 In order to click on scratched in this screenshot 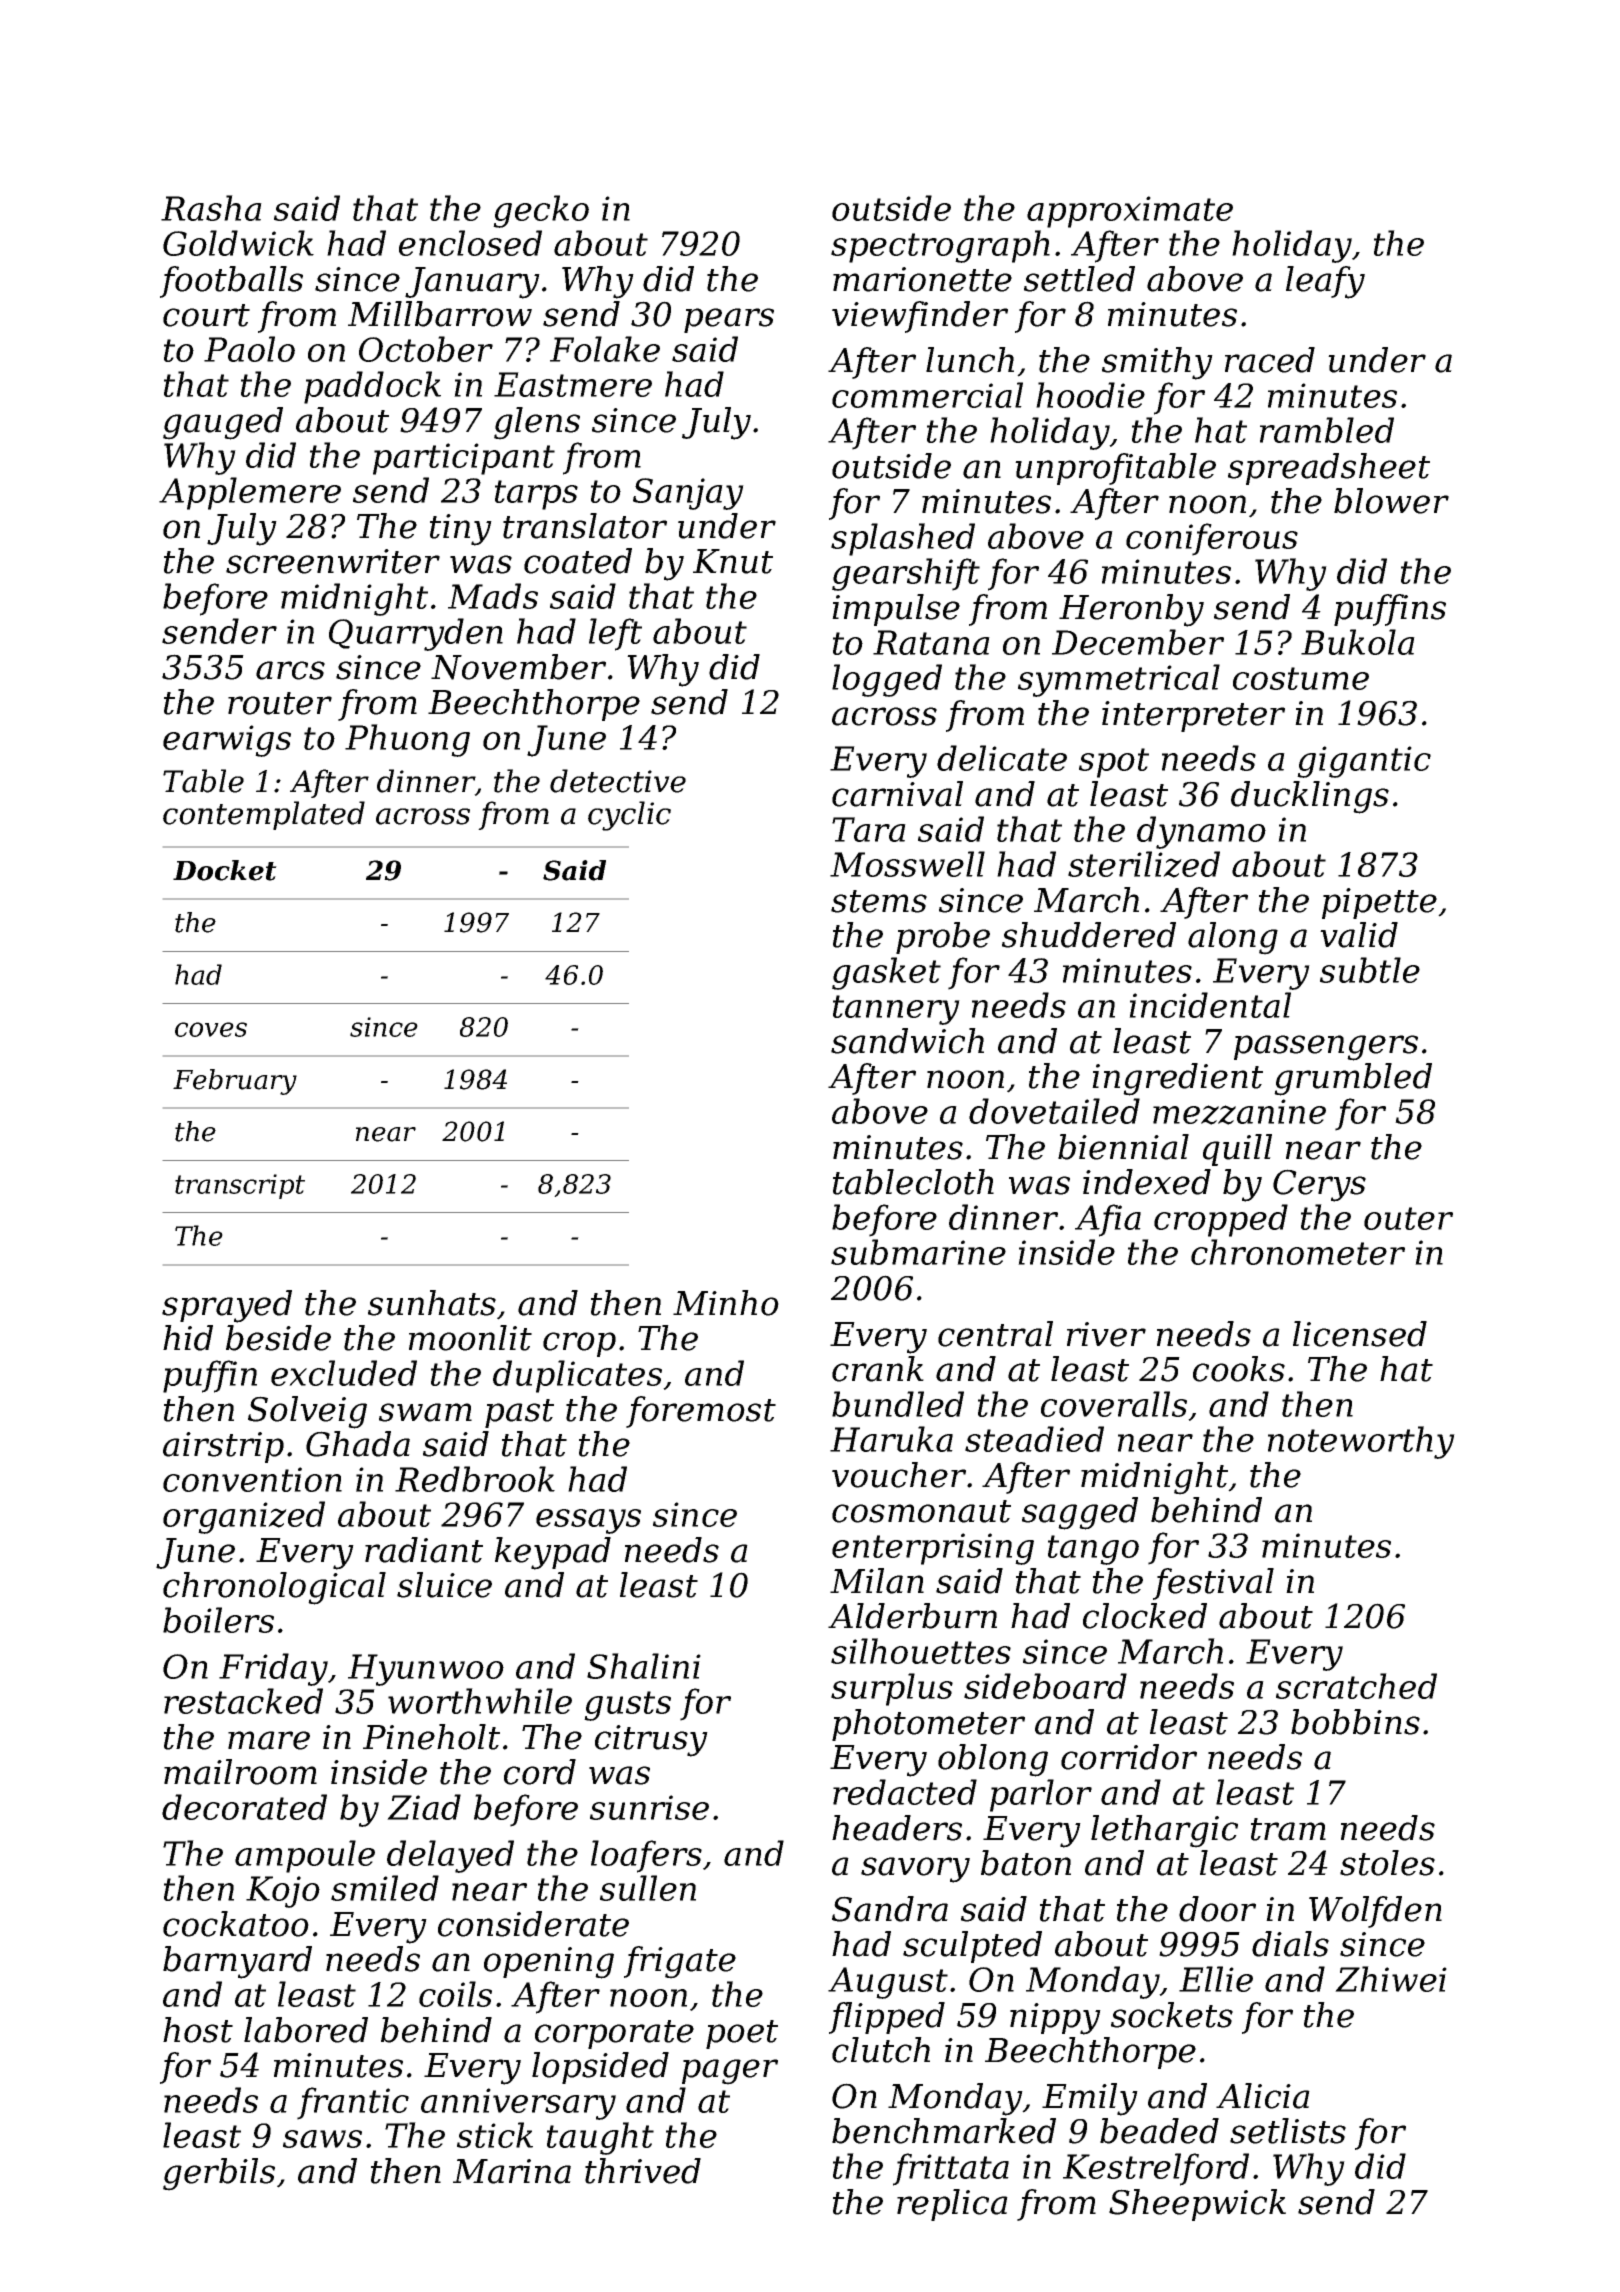, I will do `click(1356, 1686)`.
